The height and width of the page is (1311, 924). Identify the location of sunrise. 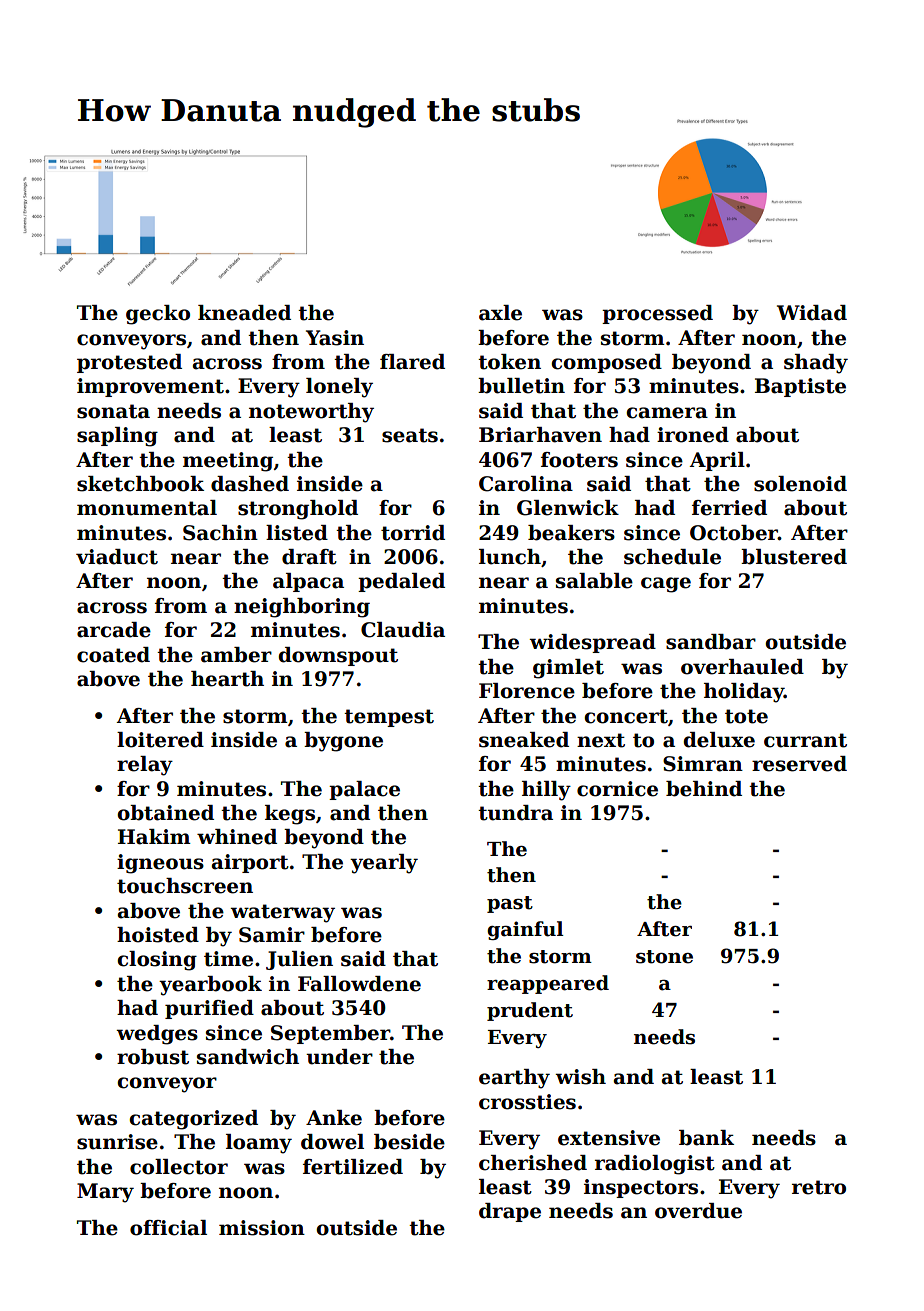
(117, 1142).
